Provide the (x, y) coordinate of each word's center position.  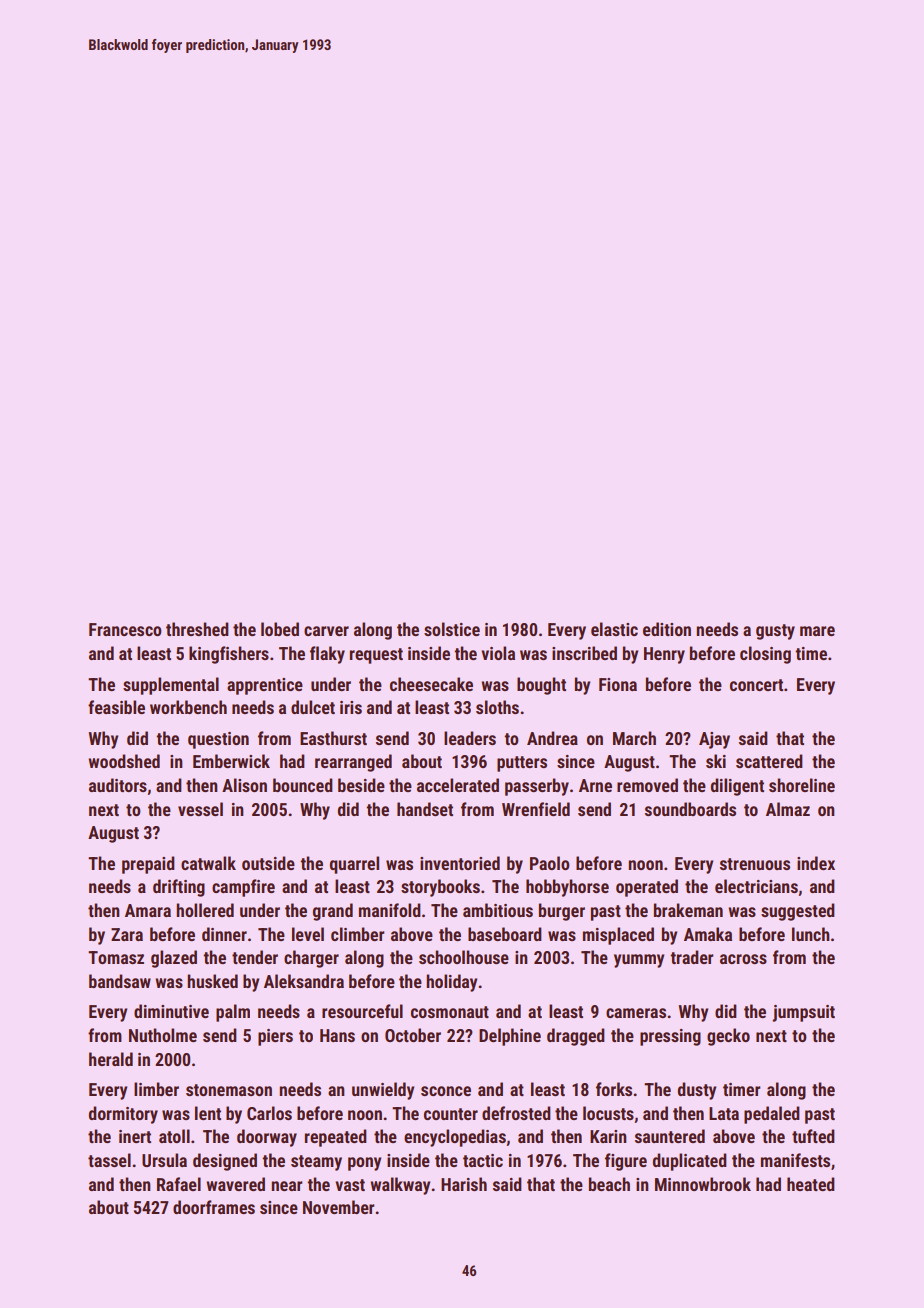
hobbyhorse (567, 888)
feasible (116, 707)
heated (811, 1184)
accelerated (458, 785)
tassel (109, 1160)
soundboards (690, 809)
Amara (148, 910)
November (338, 1207)
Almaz (788, 809)
